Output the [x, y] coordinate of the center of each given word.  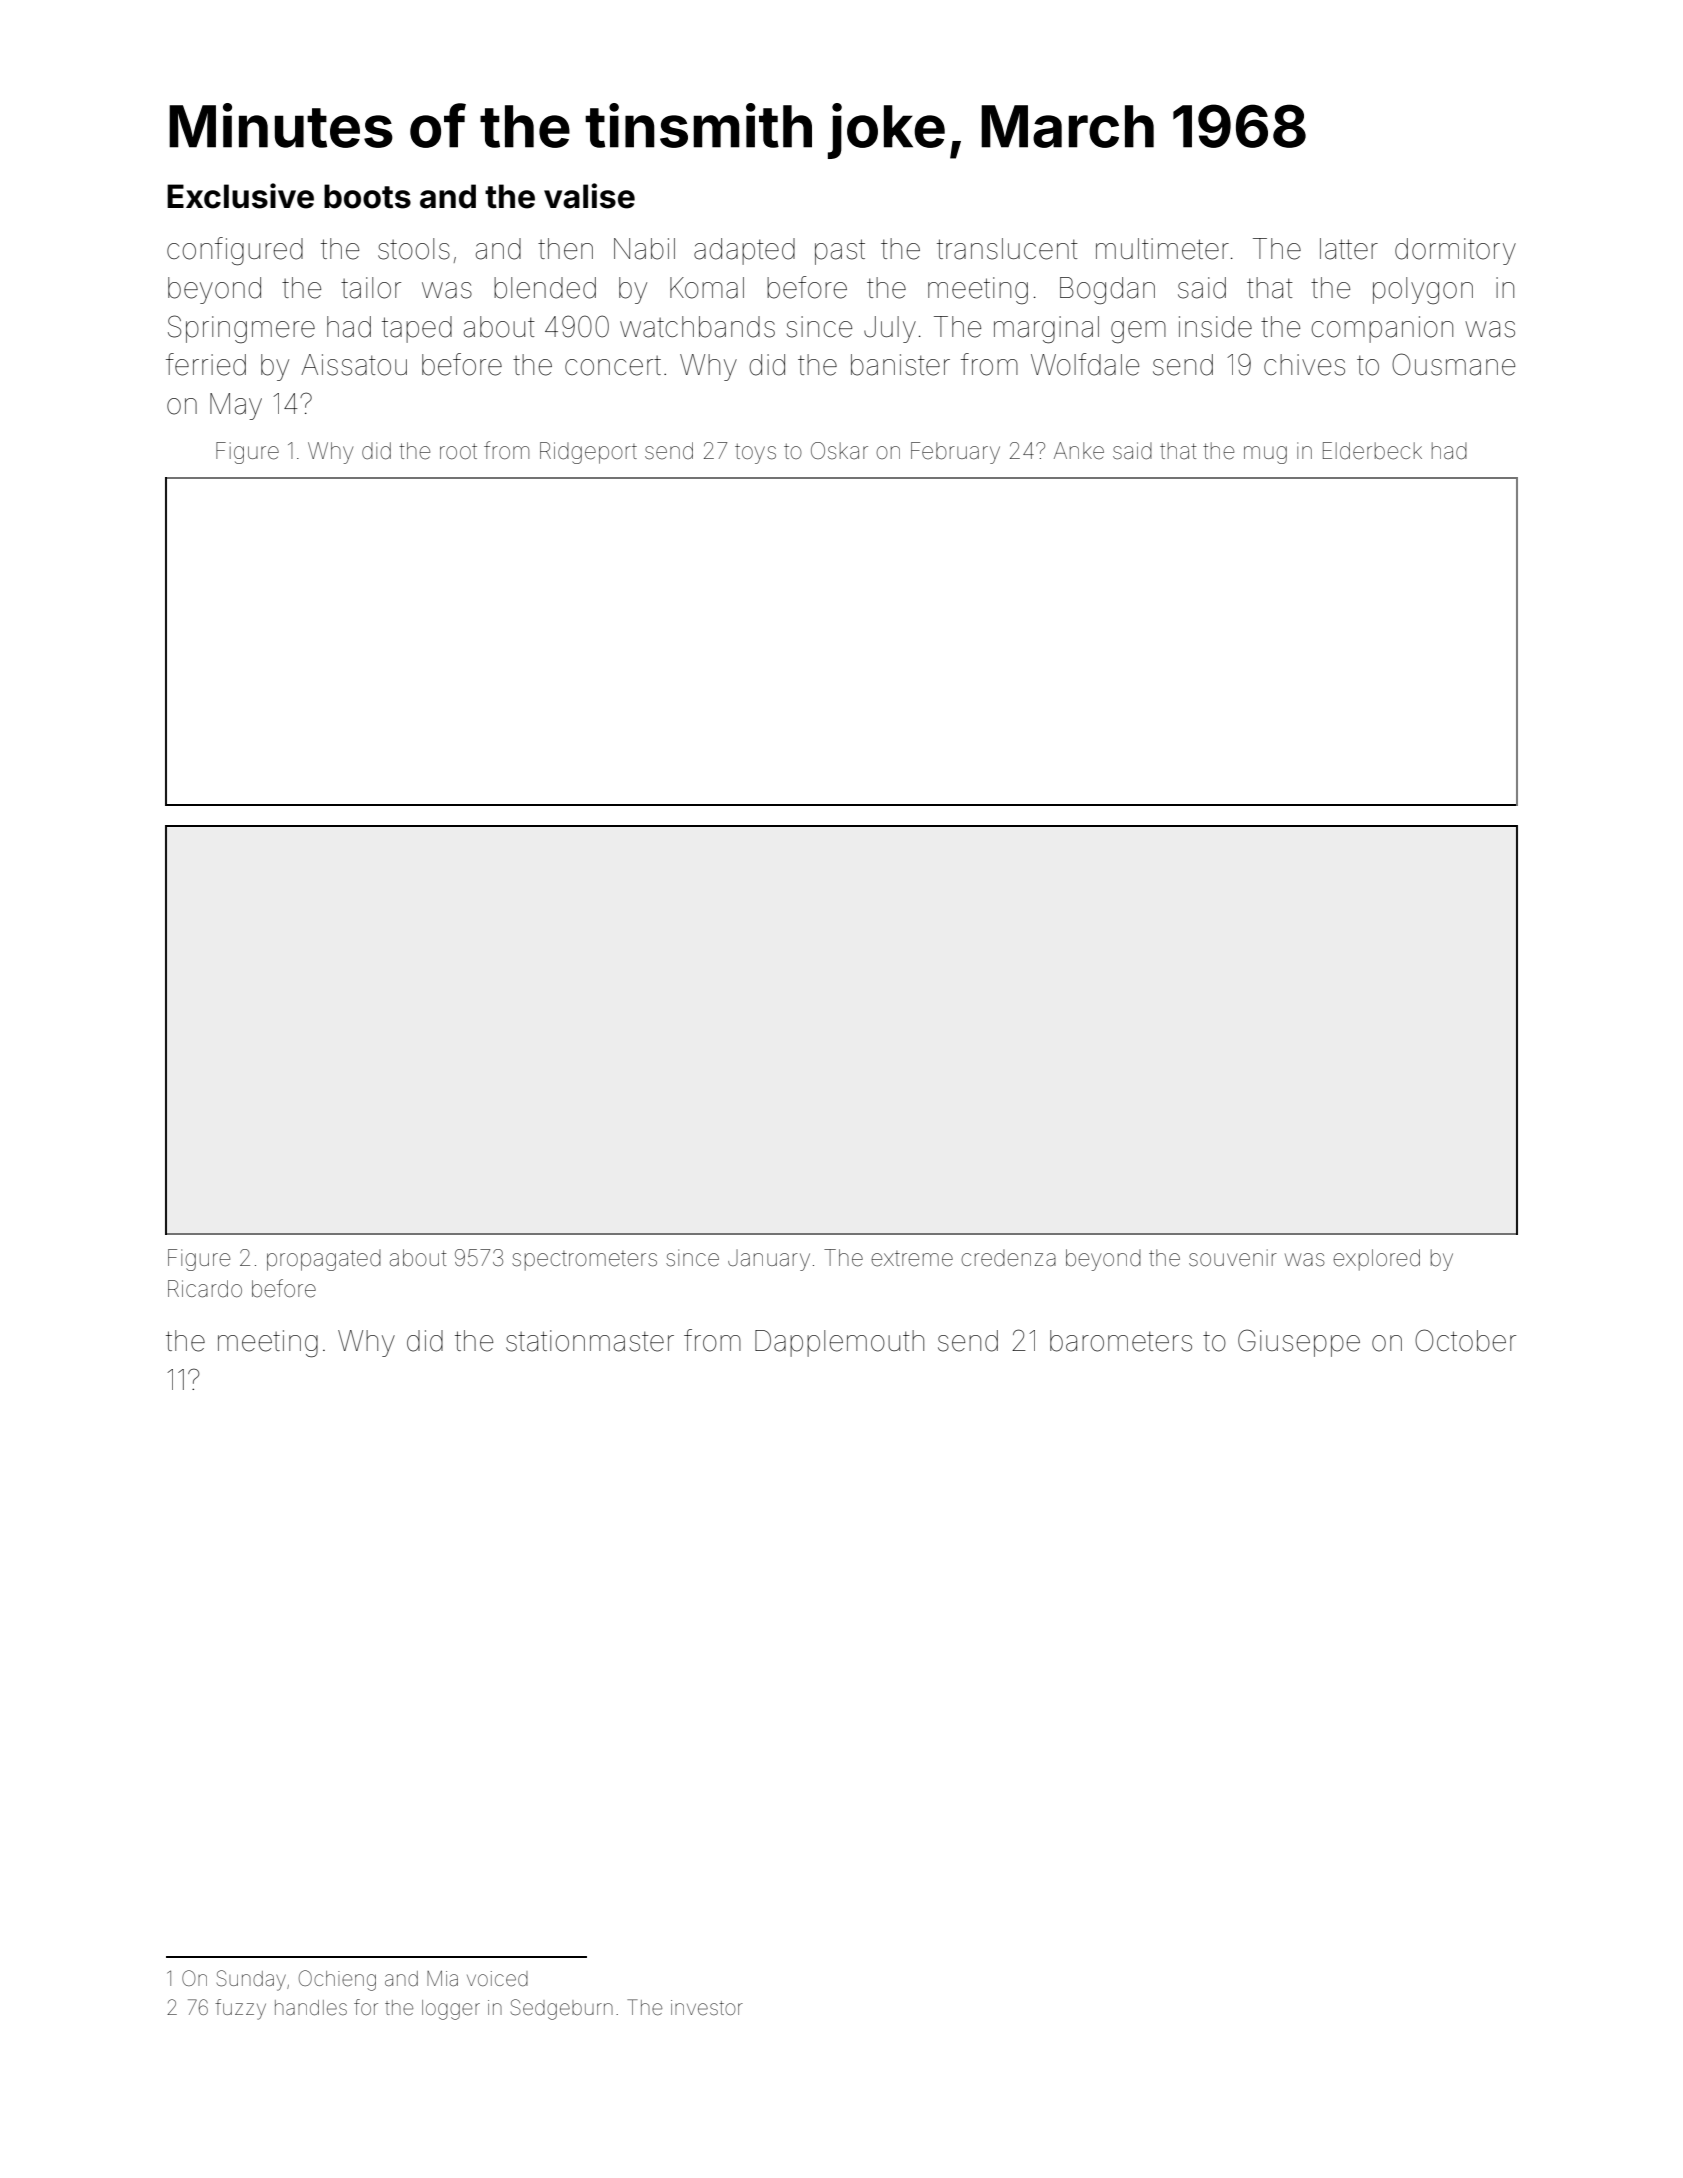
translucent [1007, 249]
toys [755, 453]
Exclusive [240, 196]
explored [1376, 1260]
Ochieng [337, 1980]
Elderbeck [1372, 451]
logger [451, 2010]
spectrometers [584, 1261]
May [236, 406]
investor [707, 2007]
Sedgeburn [562, 2009]
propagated [324, 1260]
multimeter [1162, 249]
